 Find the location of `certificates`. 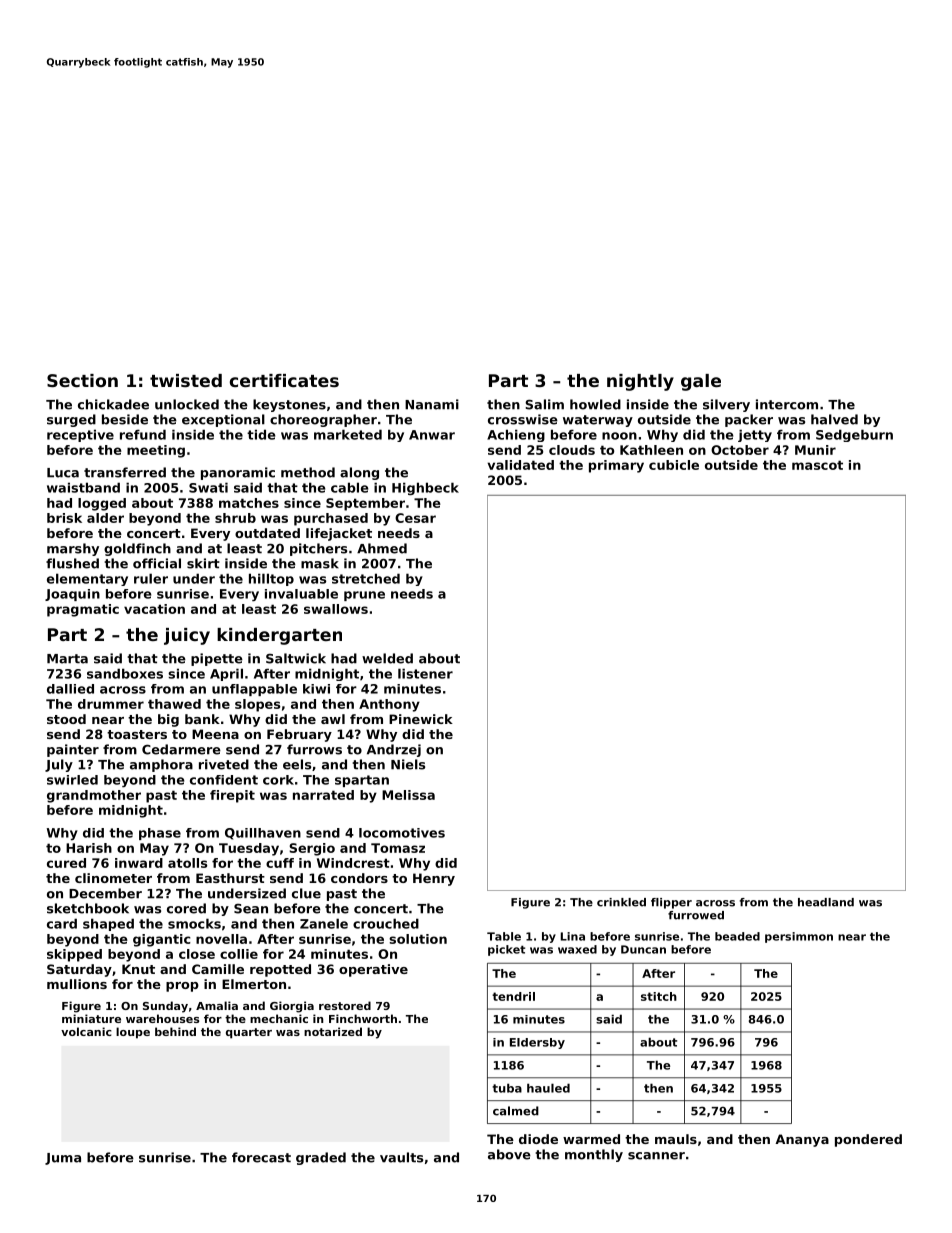

certificates is located at coordinates (284, 380).
